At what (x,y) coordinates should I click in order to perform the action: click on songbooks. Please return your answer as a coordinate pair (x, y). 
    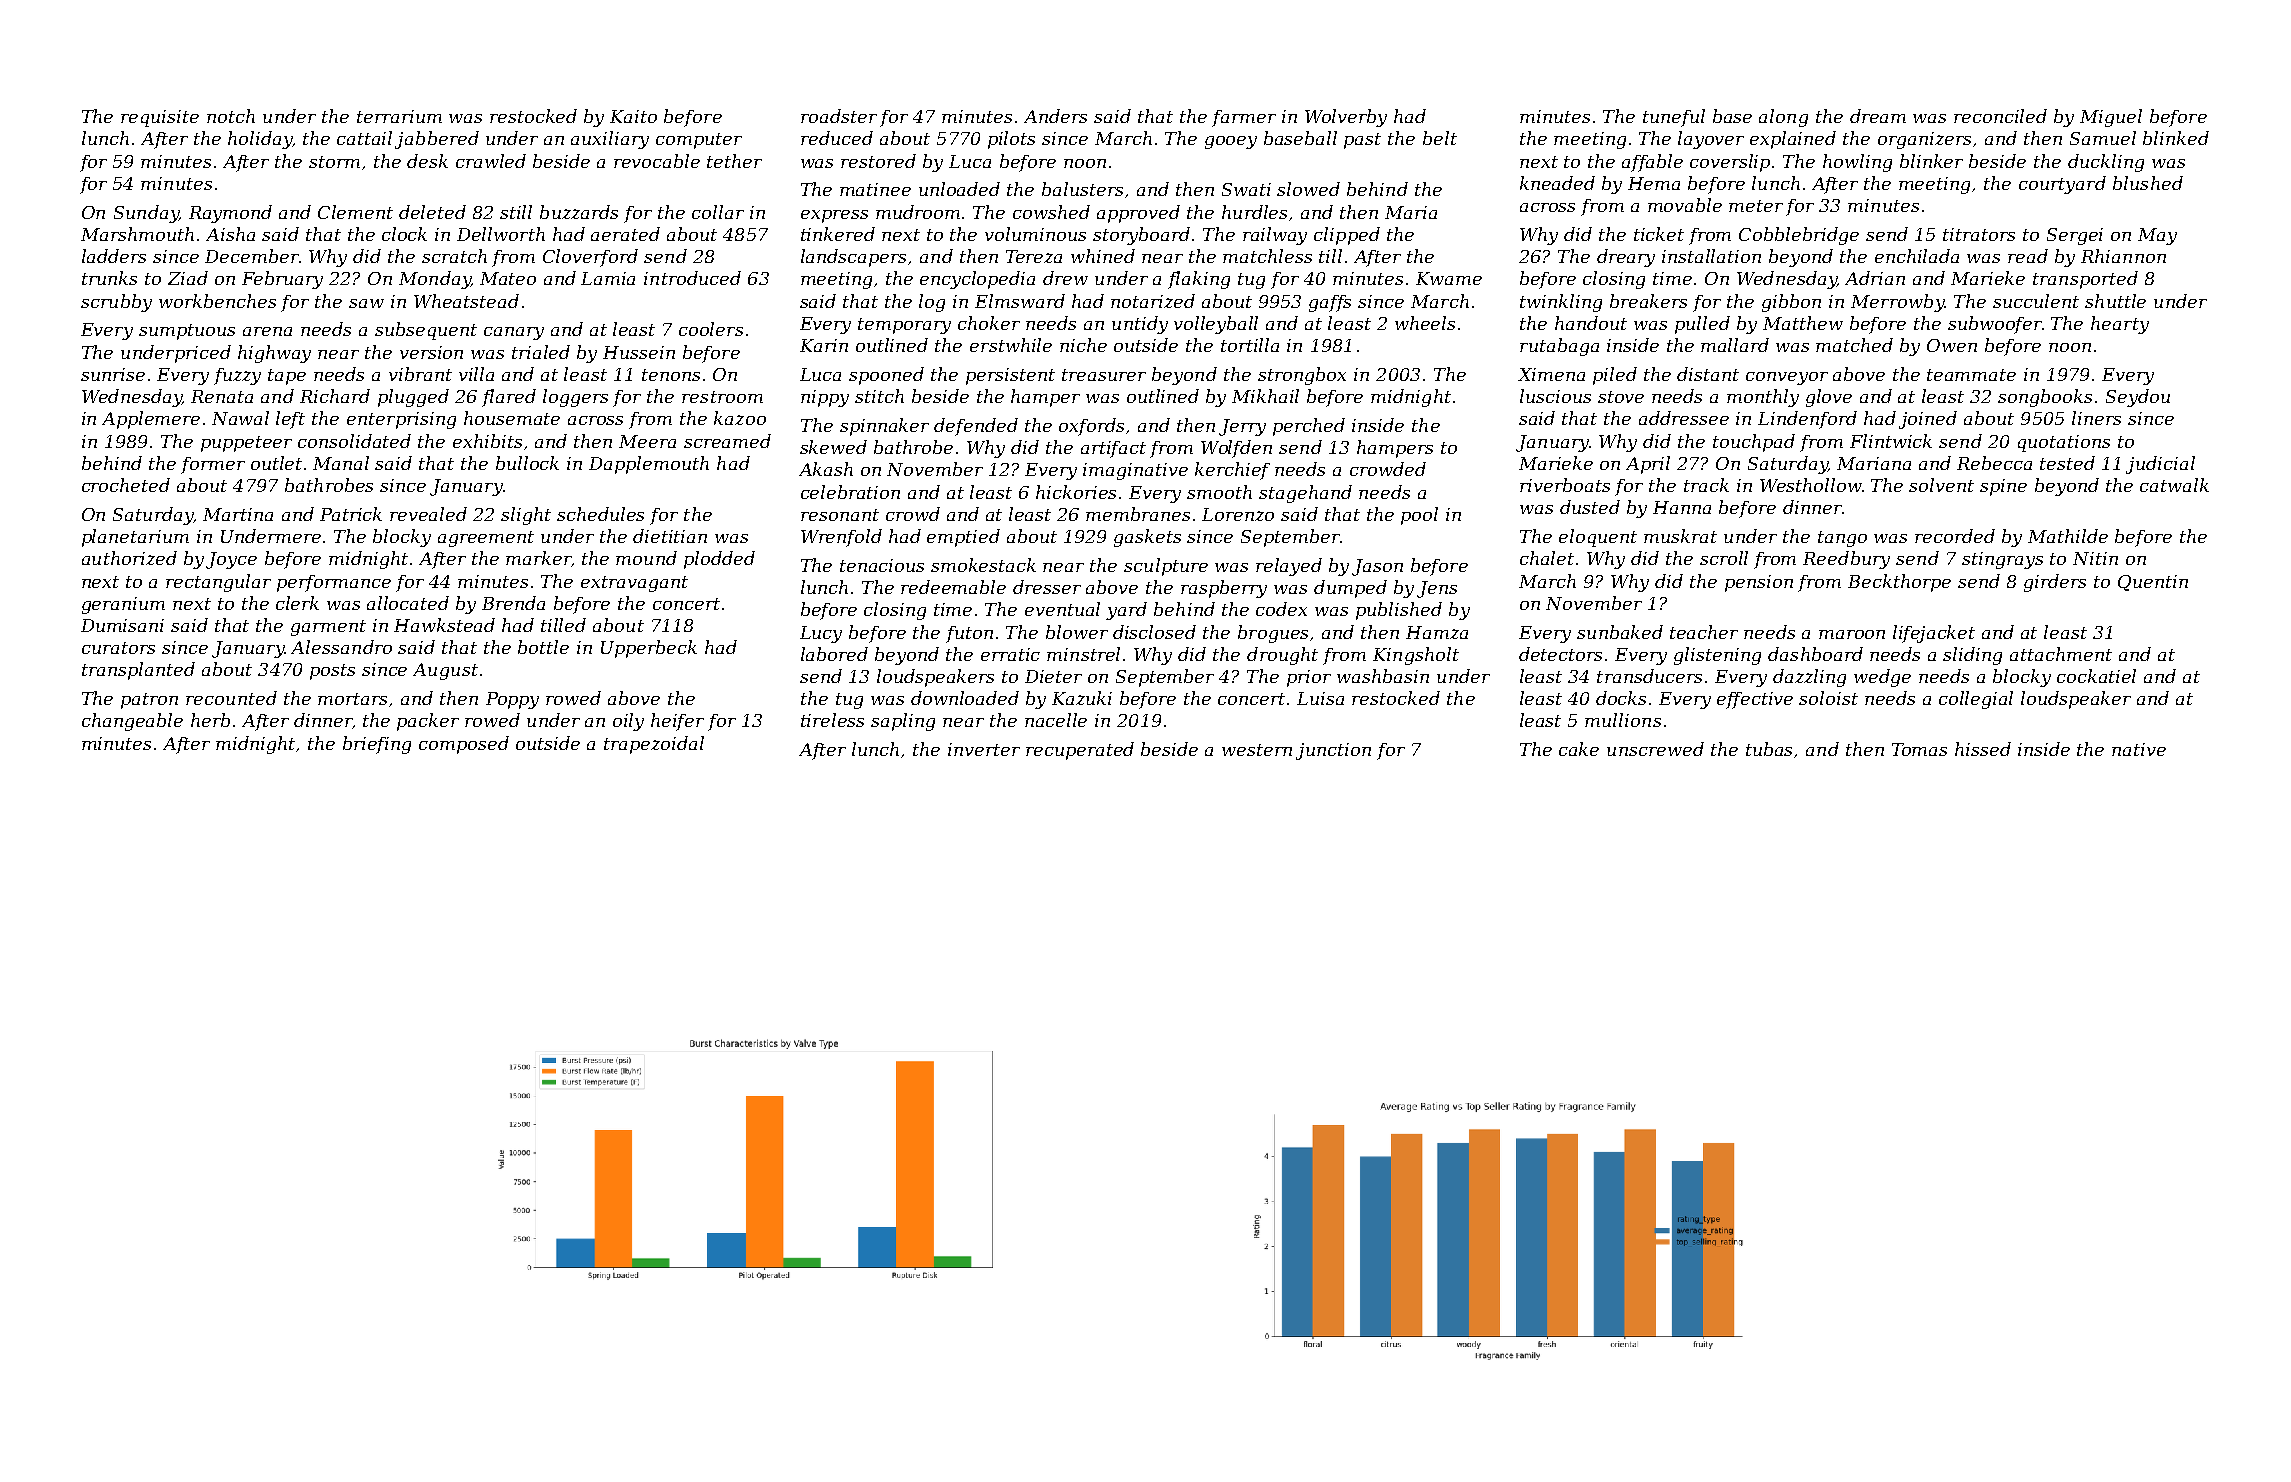
    Looking at the image, I should click on (2045, 398).
